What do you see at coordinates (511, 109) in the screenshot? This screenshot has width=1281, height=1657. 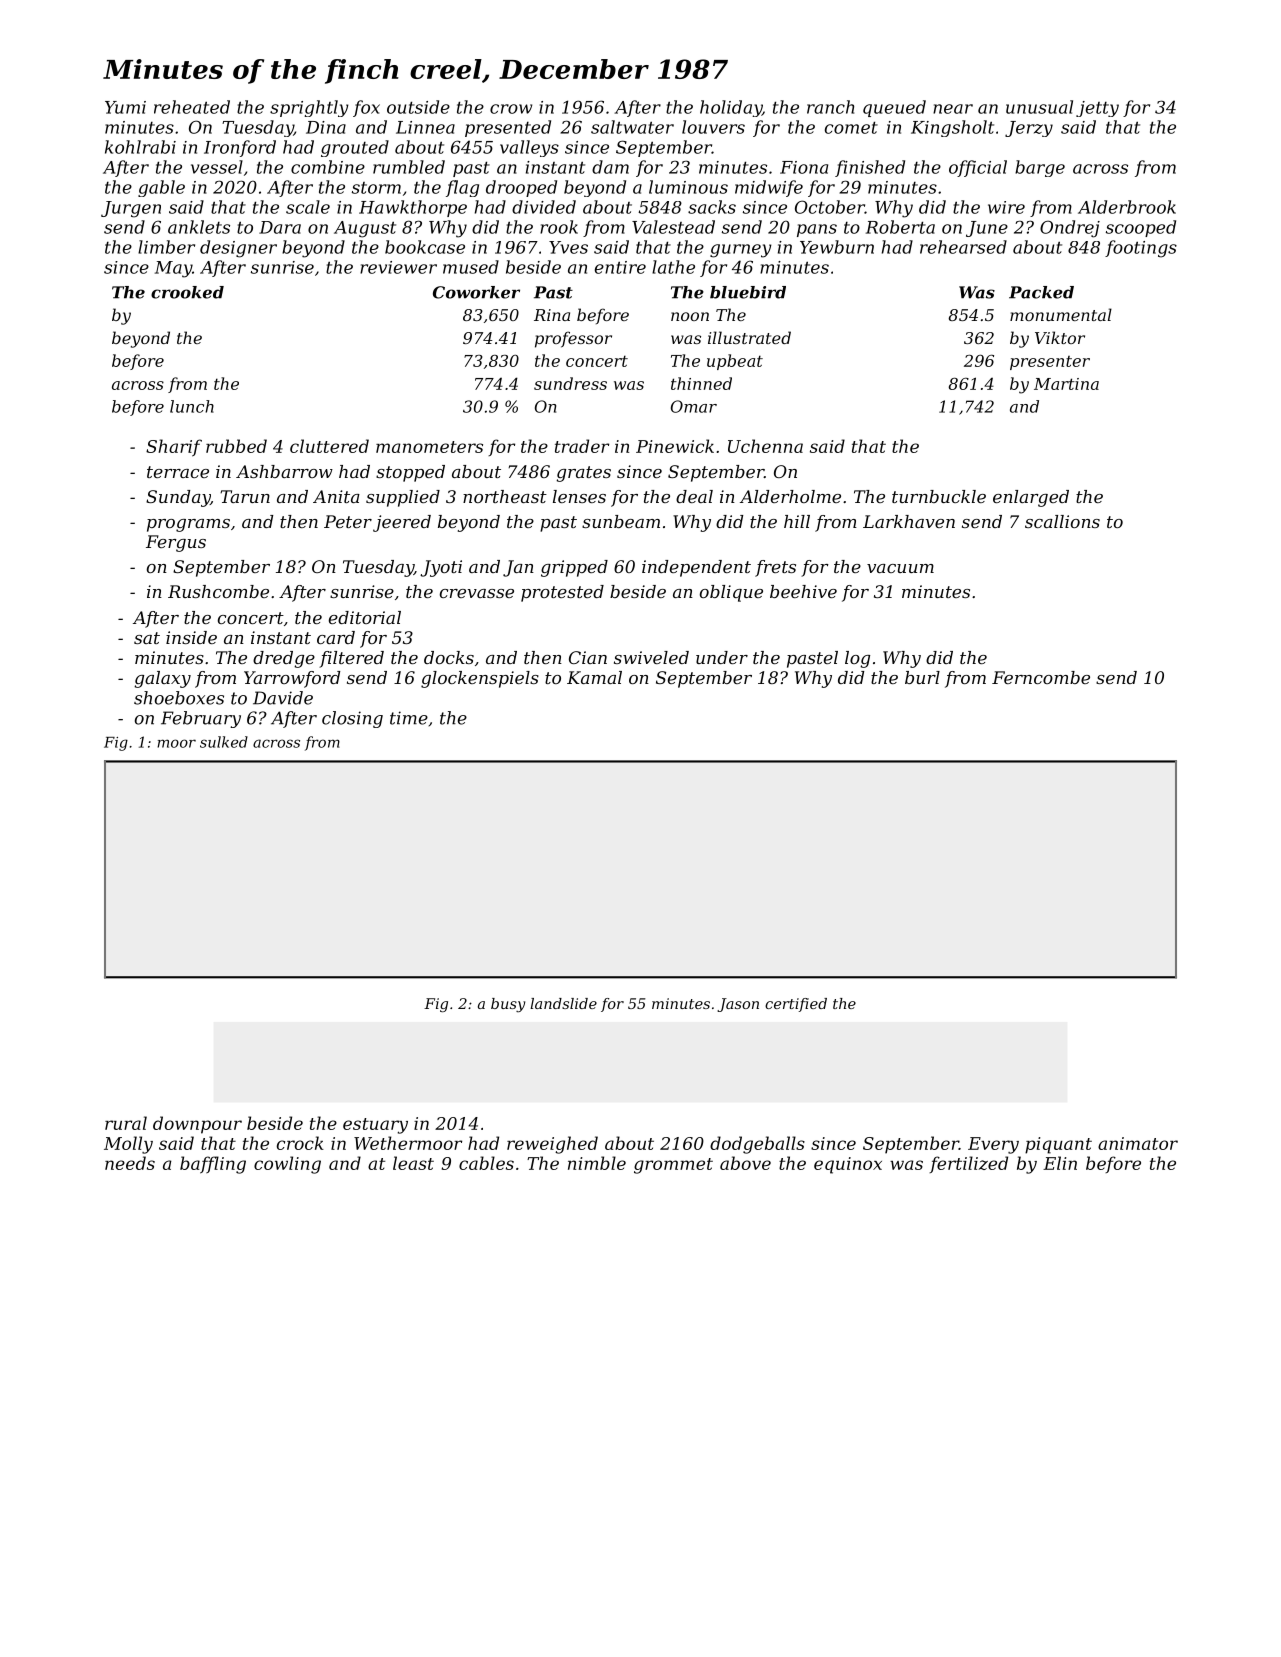 I see `crow` at bounding box center [511, 109].
